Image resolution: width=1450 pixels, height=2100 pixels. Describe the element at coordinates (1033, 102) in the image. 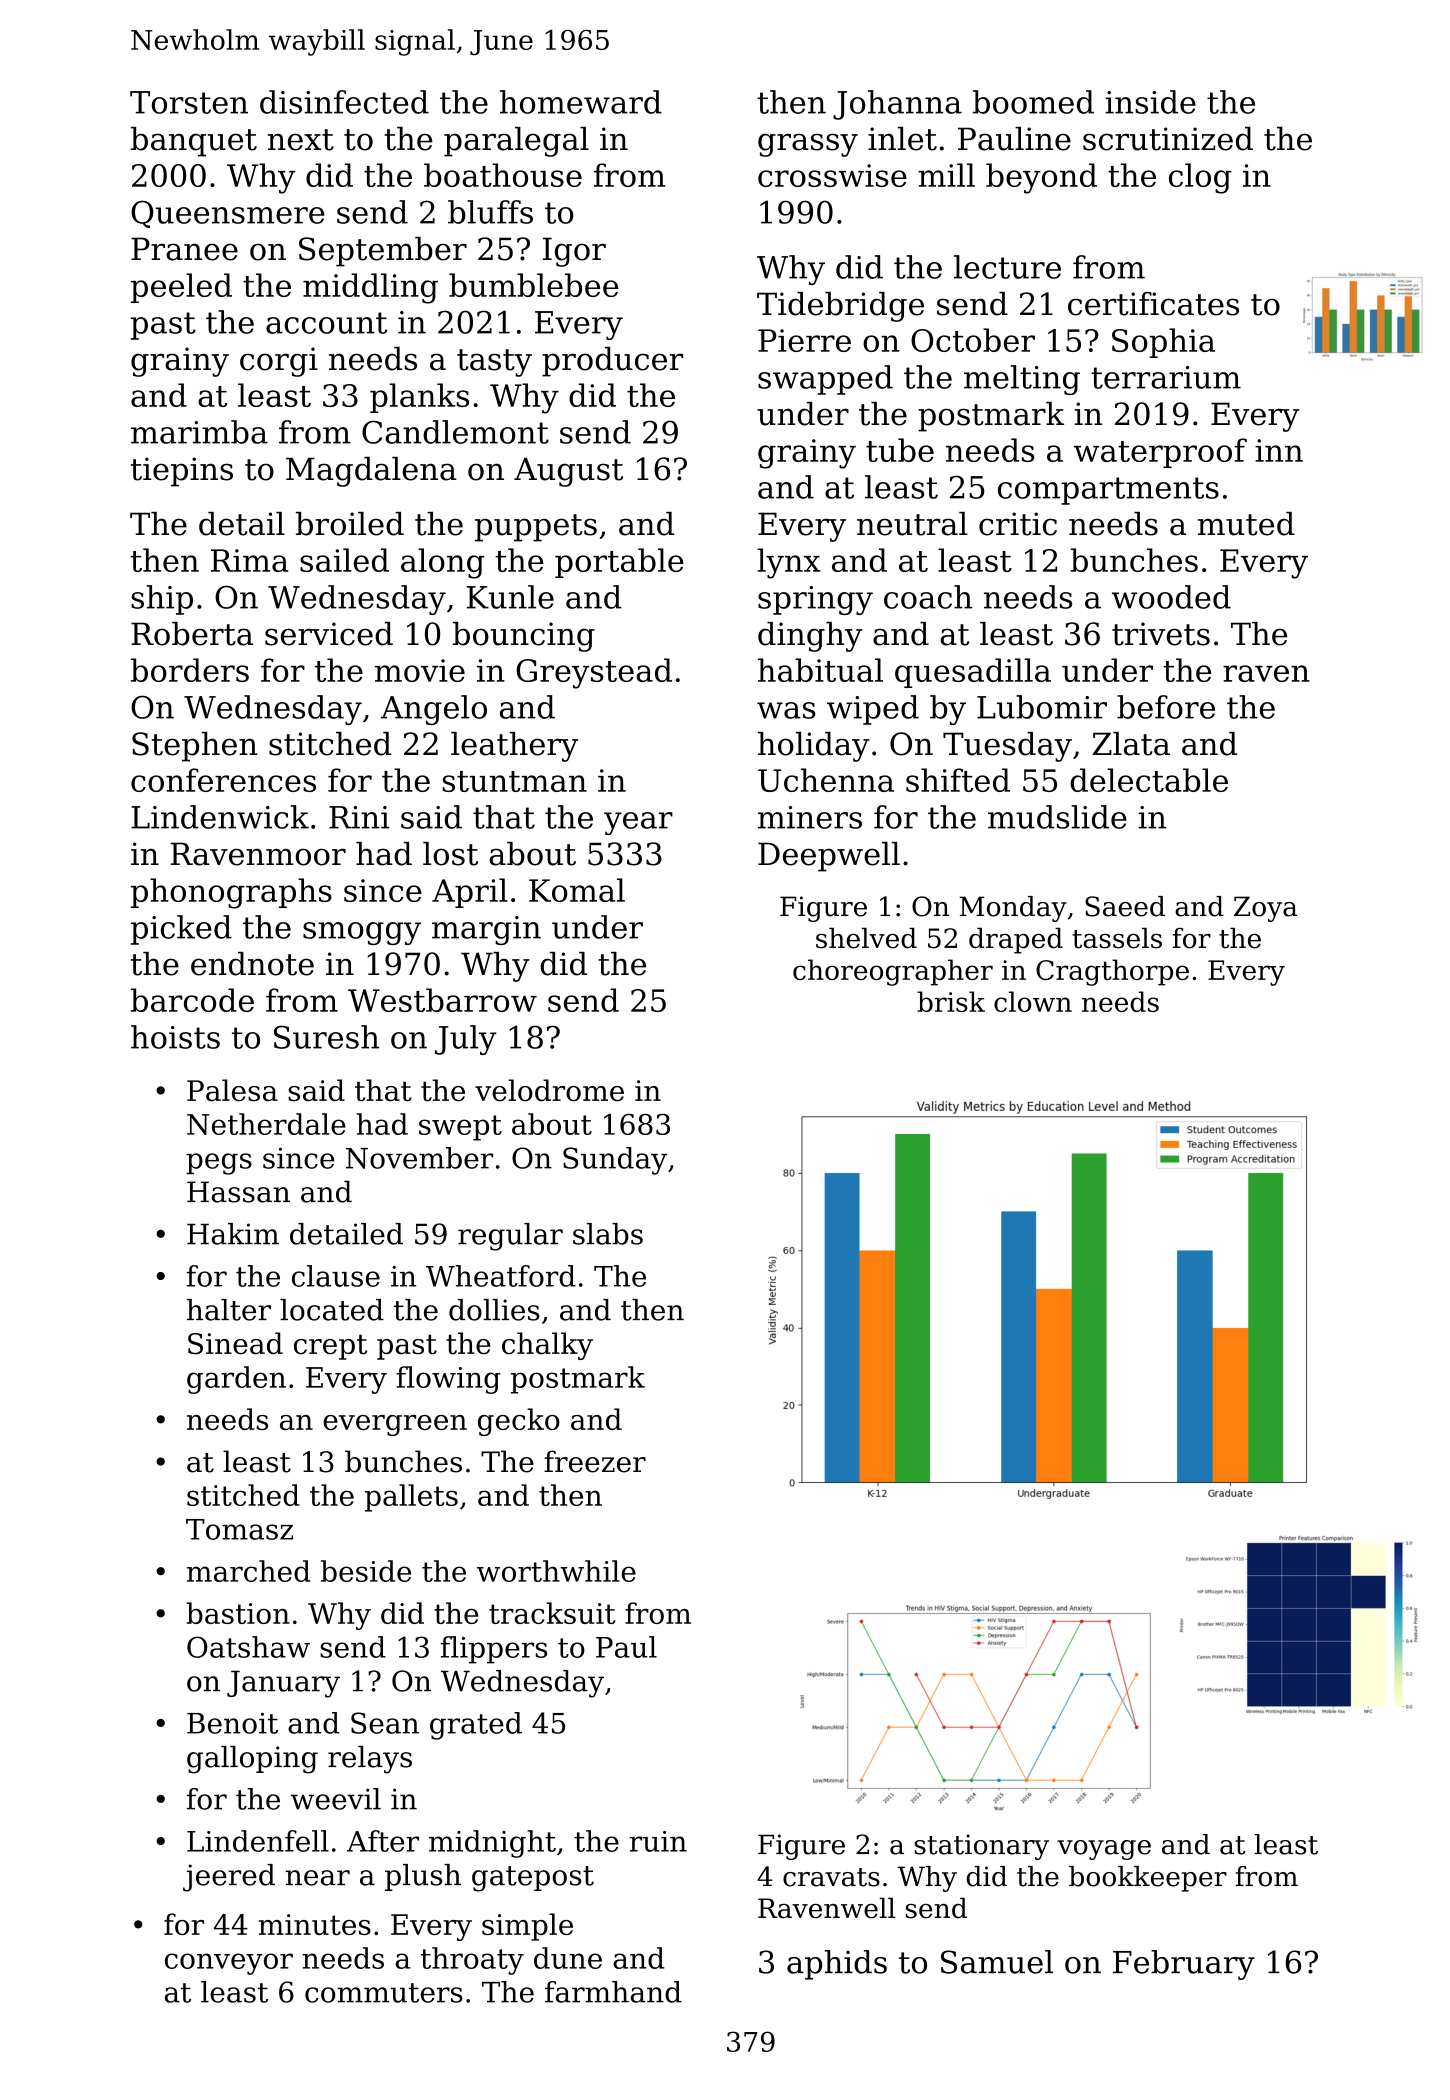

I see `boomed` at that location.
